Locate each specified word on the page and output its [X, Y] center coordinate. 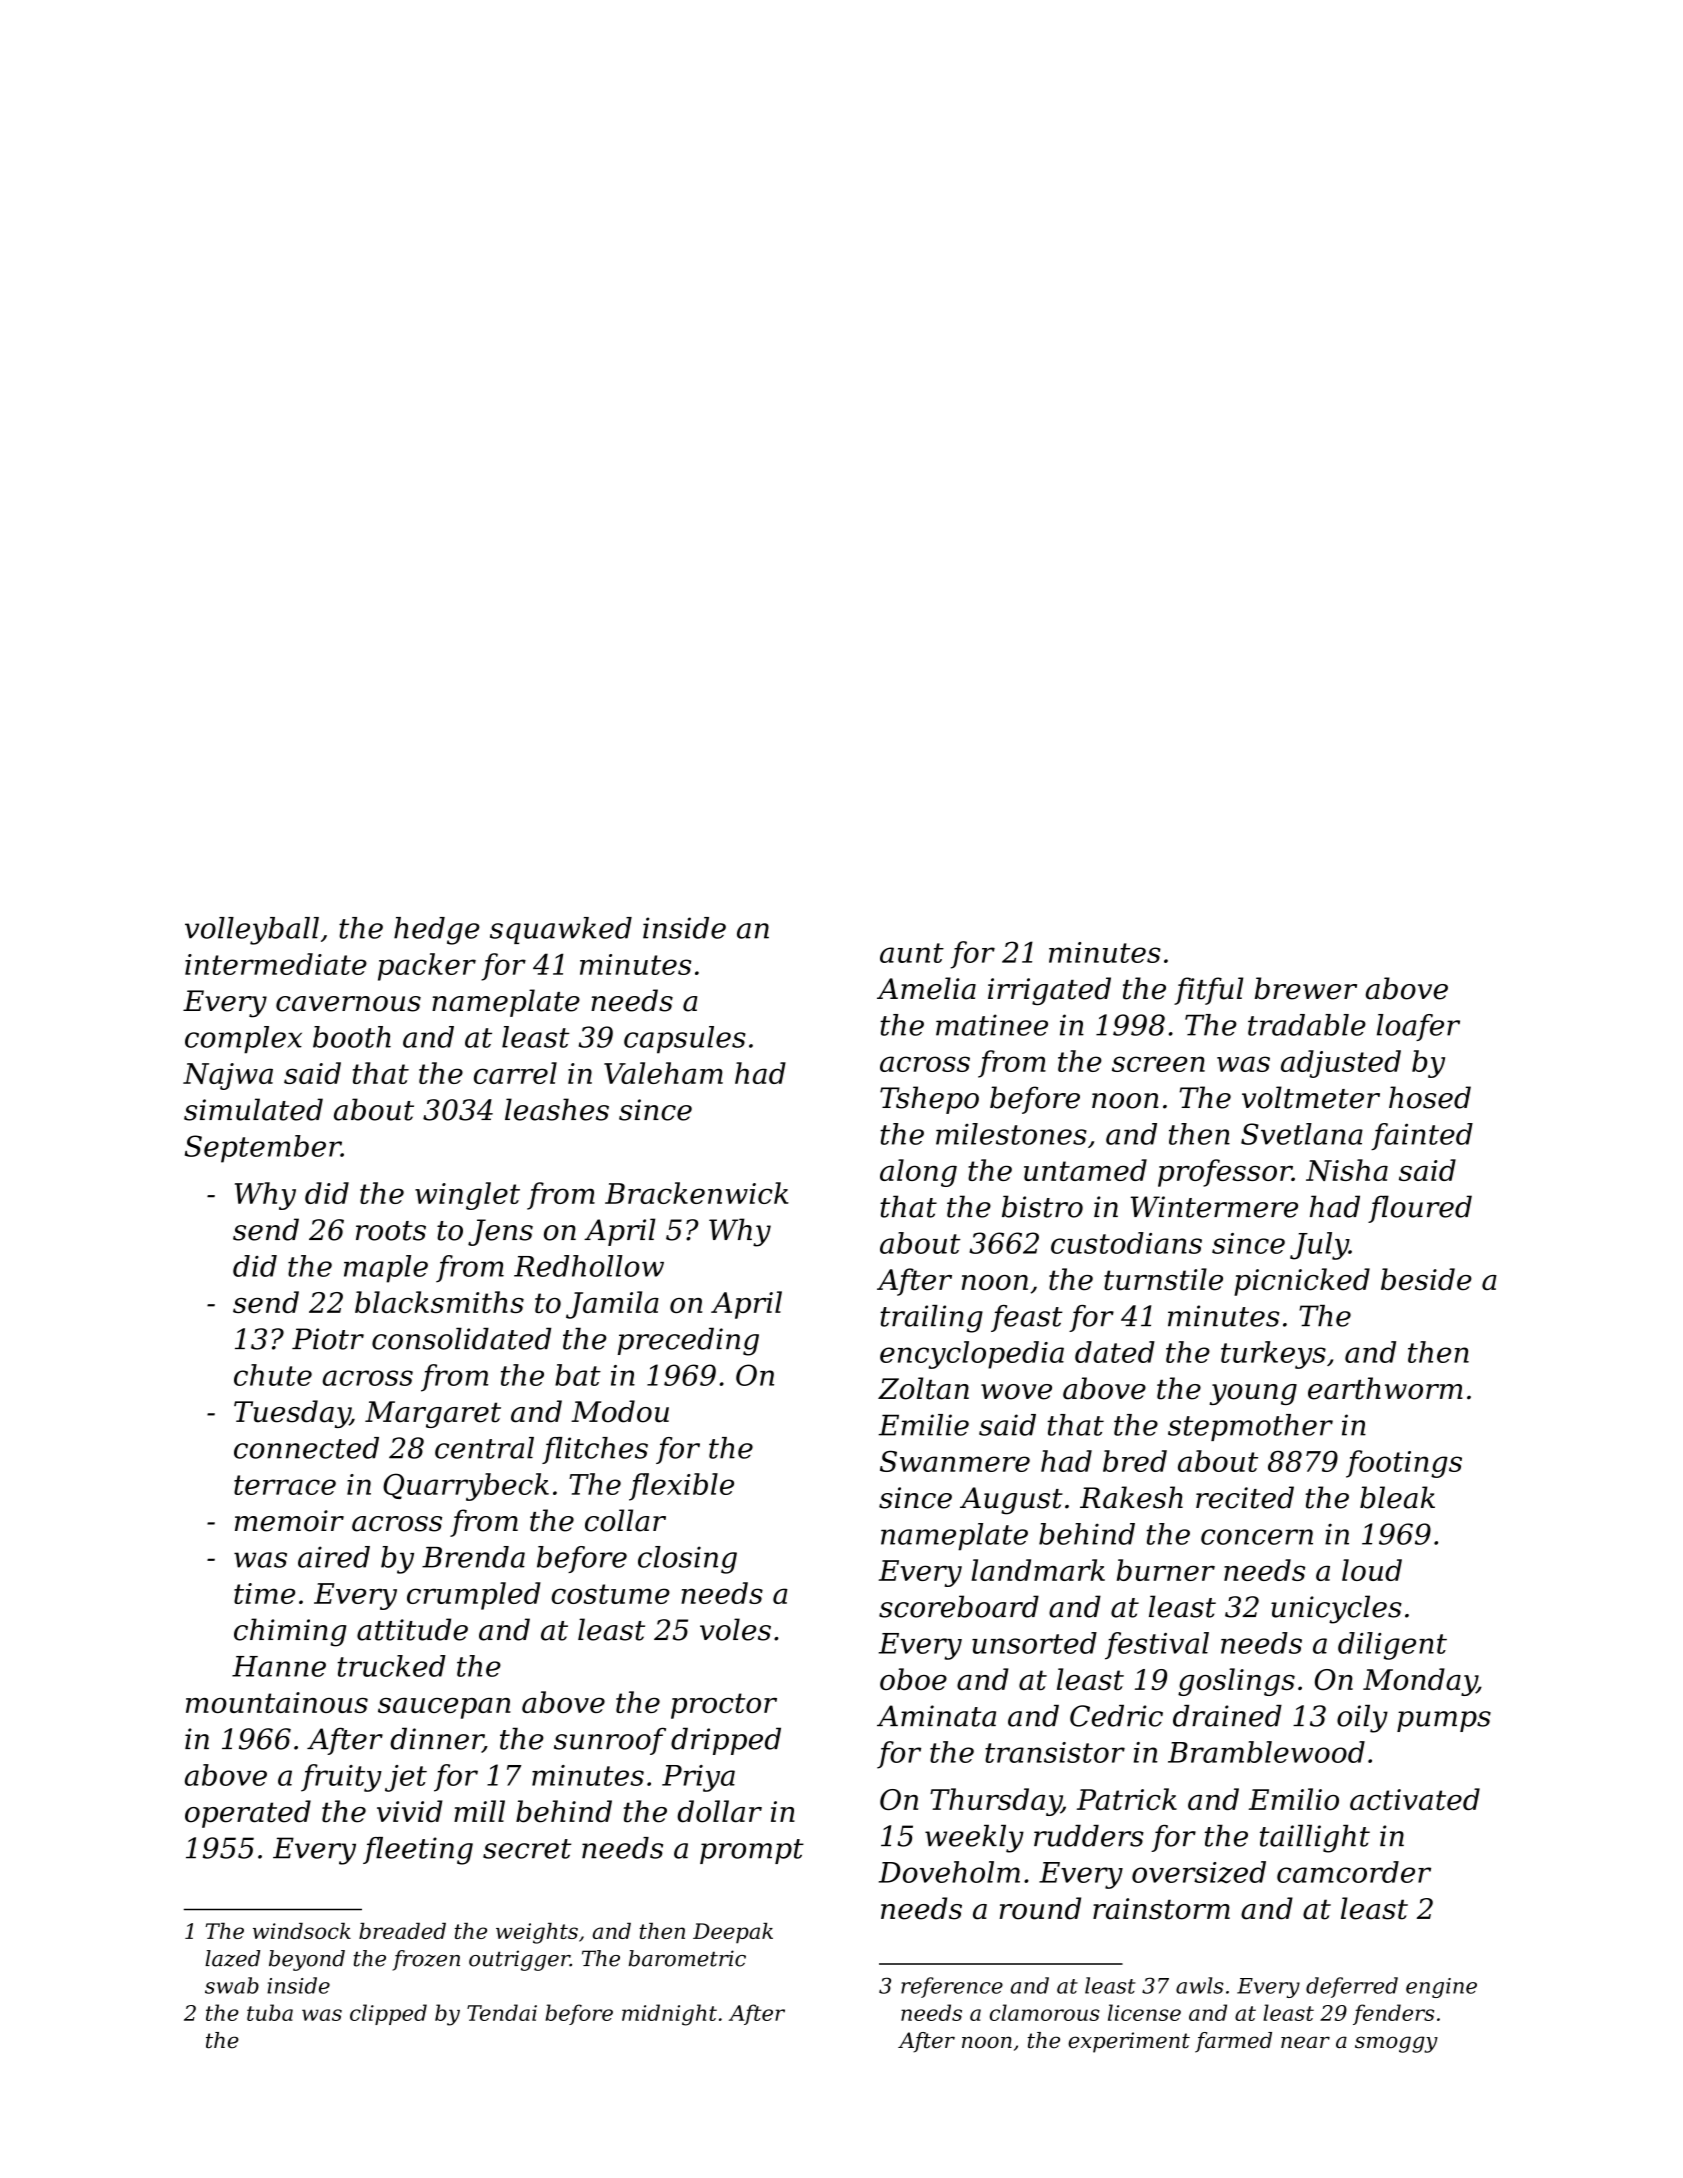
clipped [388, 2014]
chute [273, 1375]
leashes [557, 1109]
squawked [561, 930]
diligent [1392, 1646]
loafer [1418, 1027]
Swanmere [955, 1461]
